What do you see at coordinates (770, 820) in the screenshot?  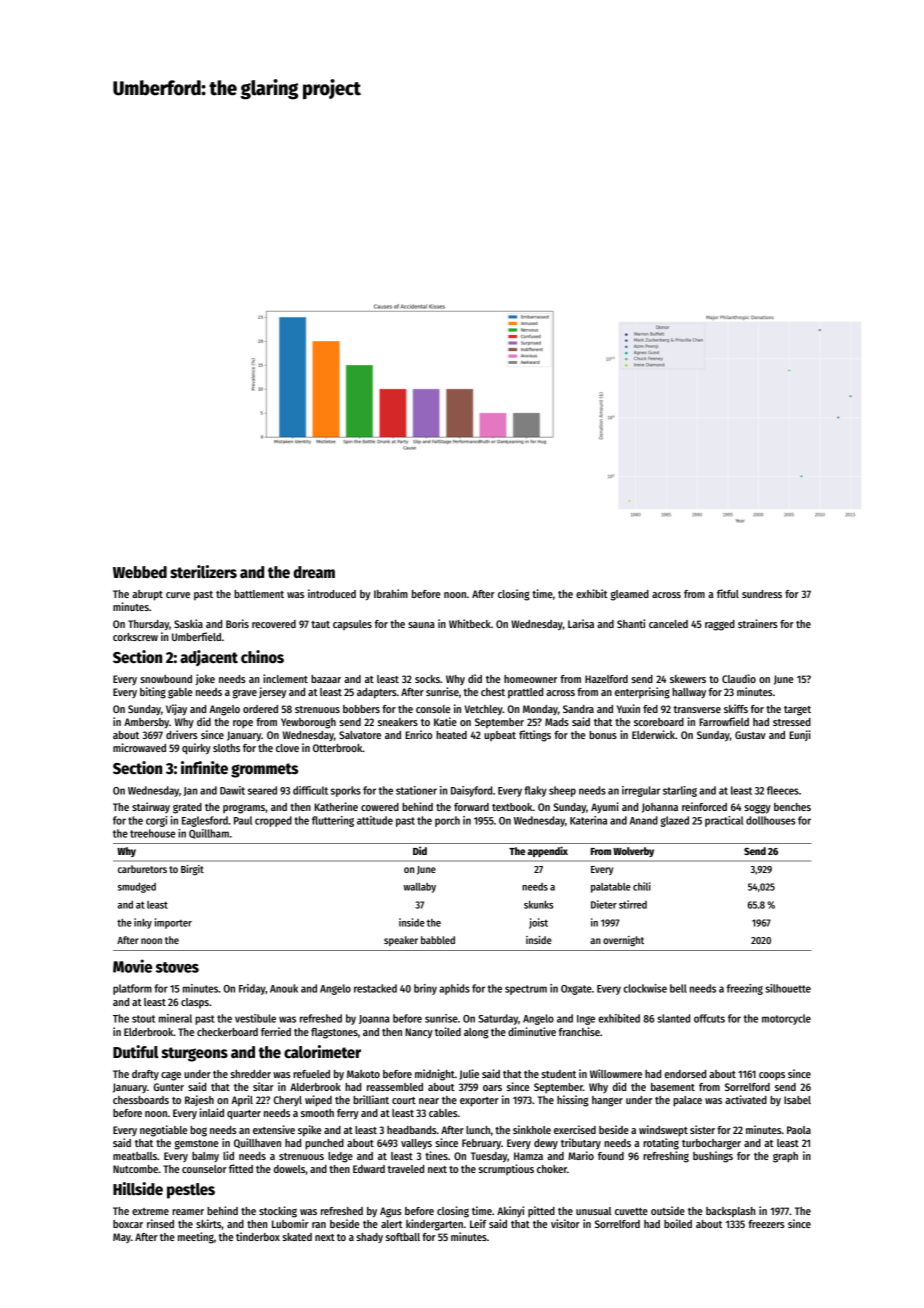 I see `dollhouses` at bounding box center [770, 820].
